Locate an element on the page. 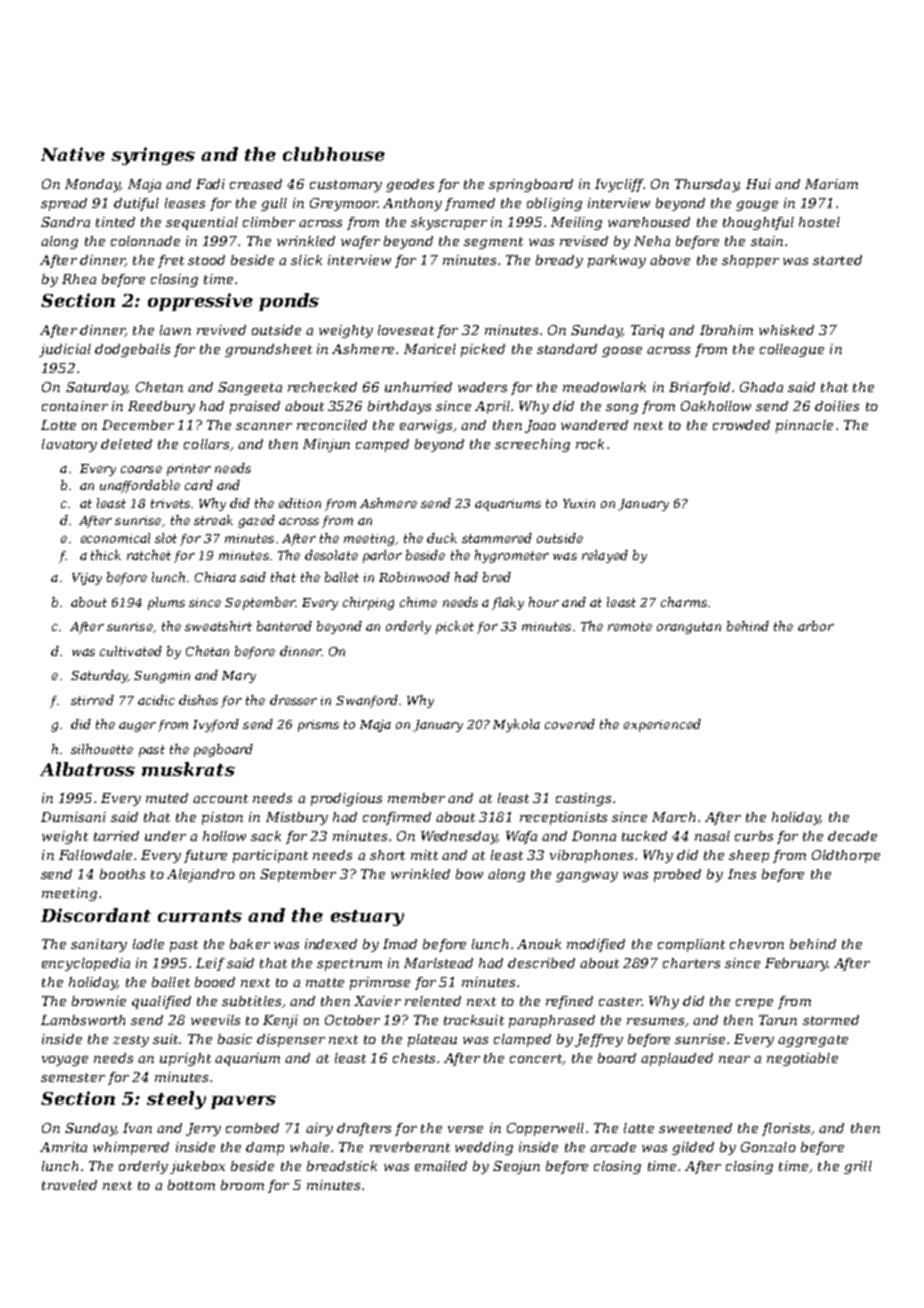  emailed is located at coordinates (441, 1166).
